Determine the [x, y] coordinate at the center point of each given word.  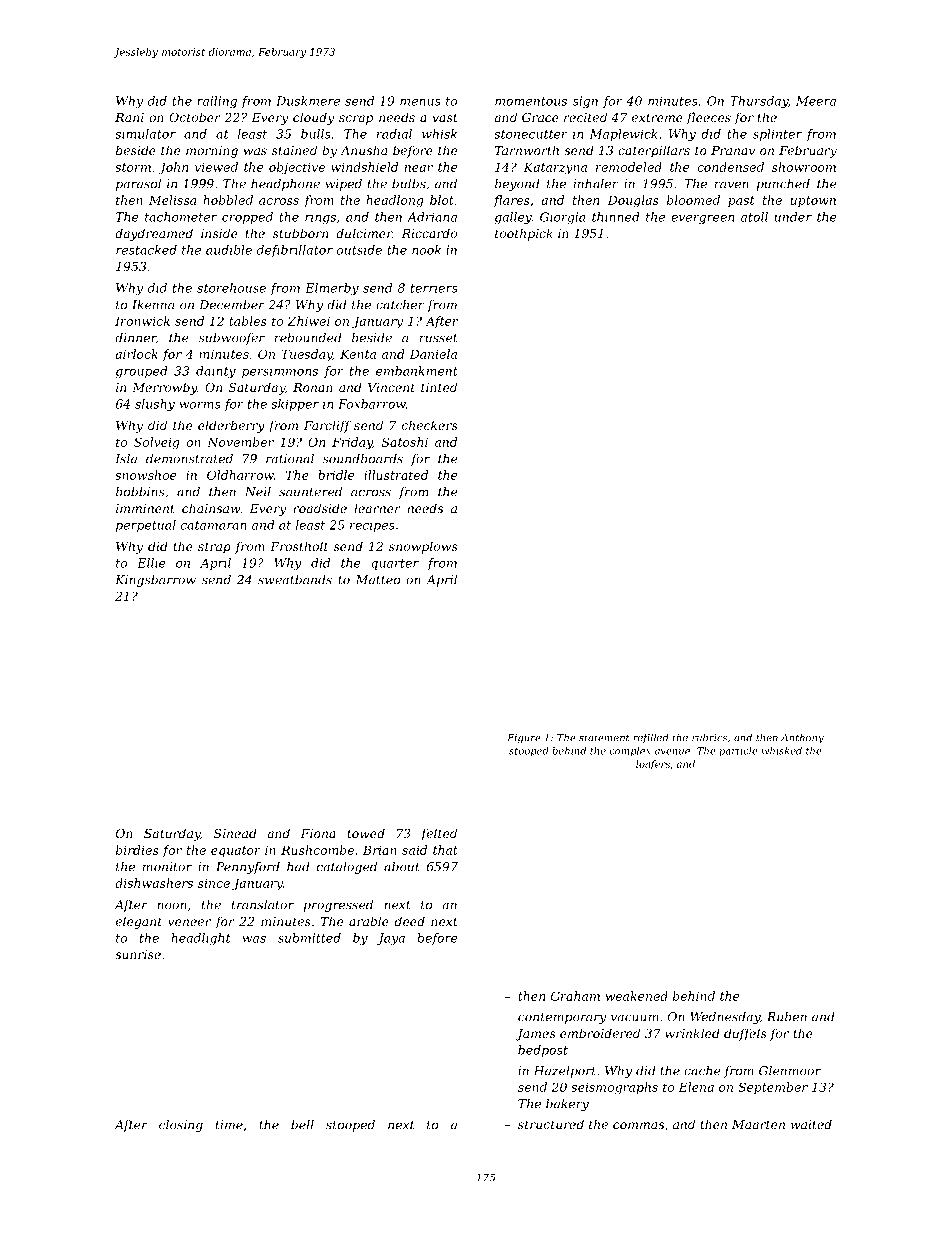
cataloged [347, 868]
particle [738, 752]
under [793, 217]
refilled [651, 738]
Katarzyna [555, 168]
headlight [201, 939]
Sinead [235, 833]
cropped [247, 218]
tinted [439, 387]
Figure [524, 739]
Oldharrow [240, 475]
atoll [754, 217]
